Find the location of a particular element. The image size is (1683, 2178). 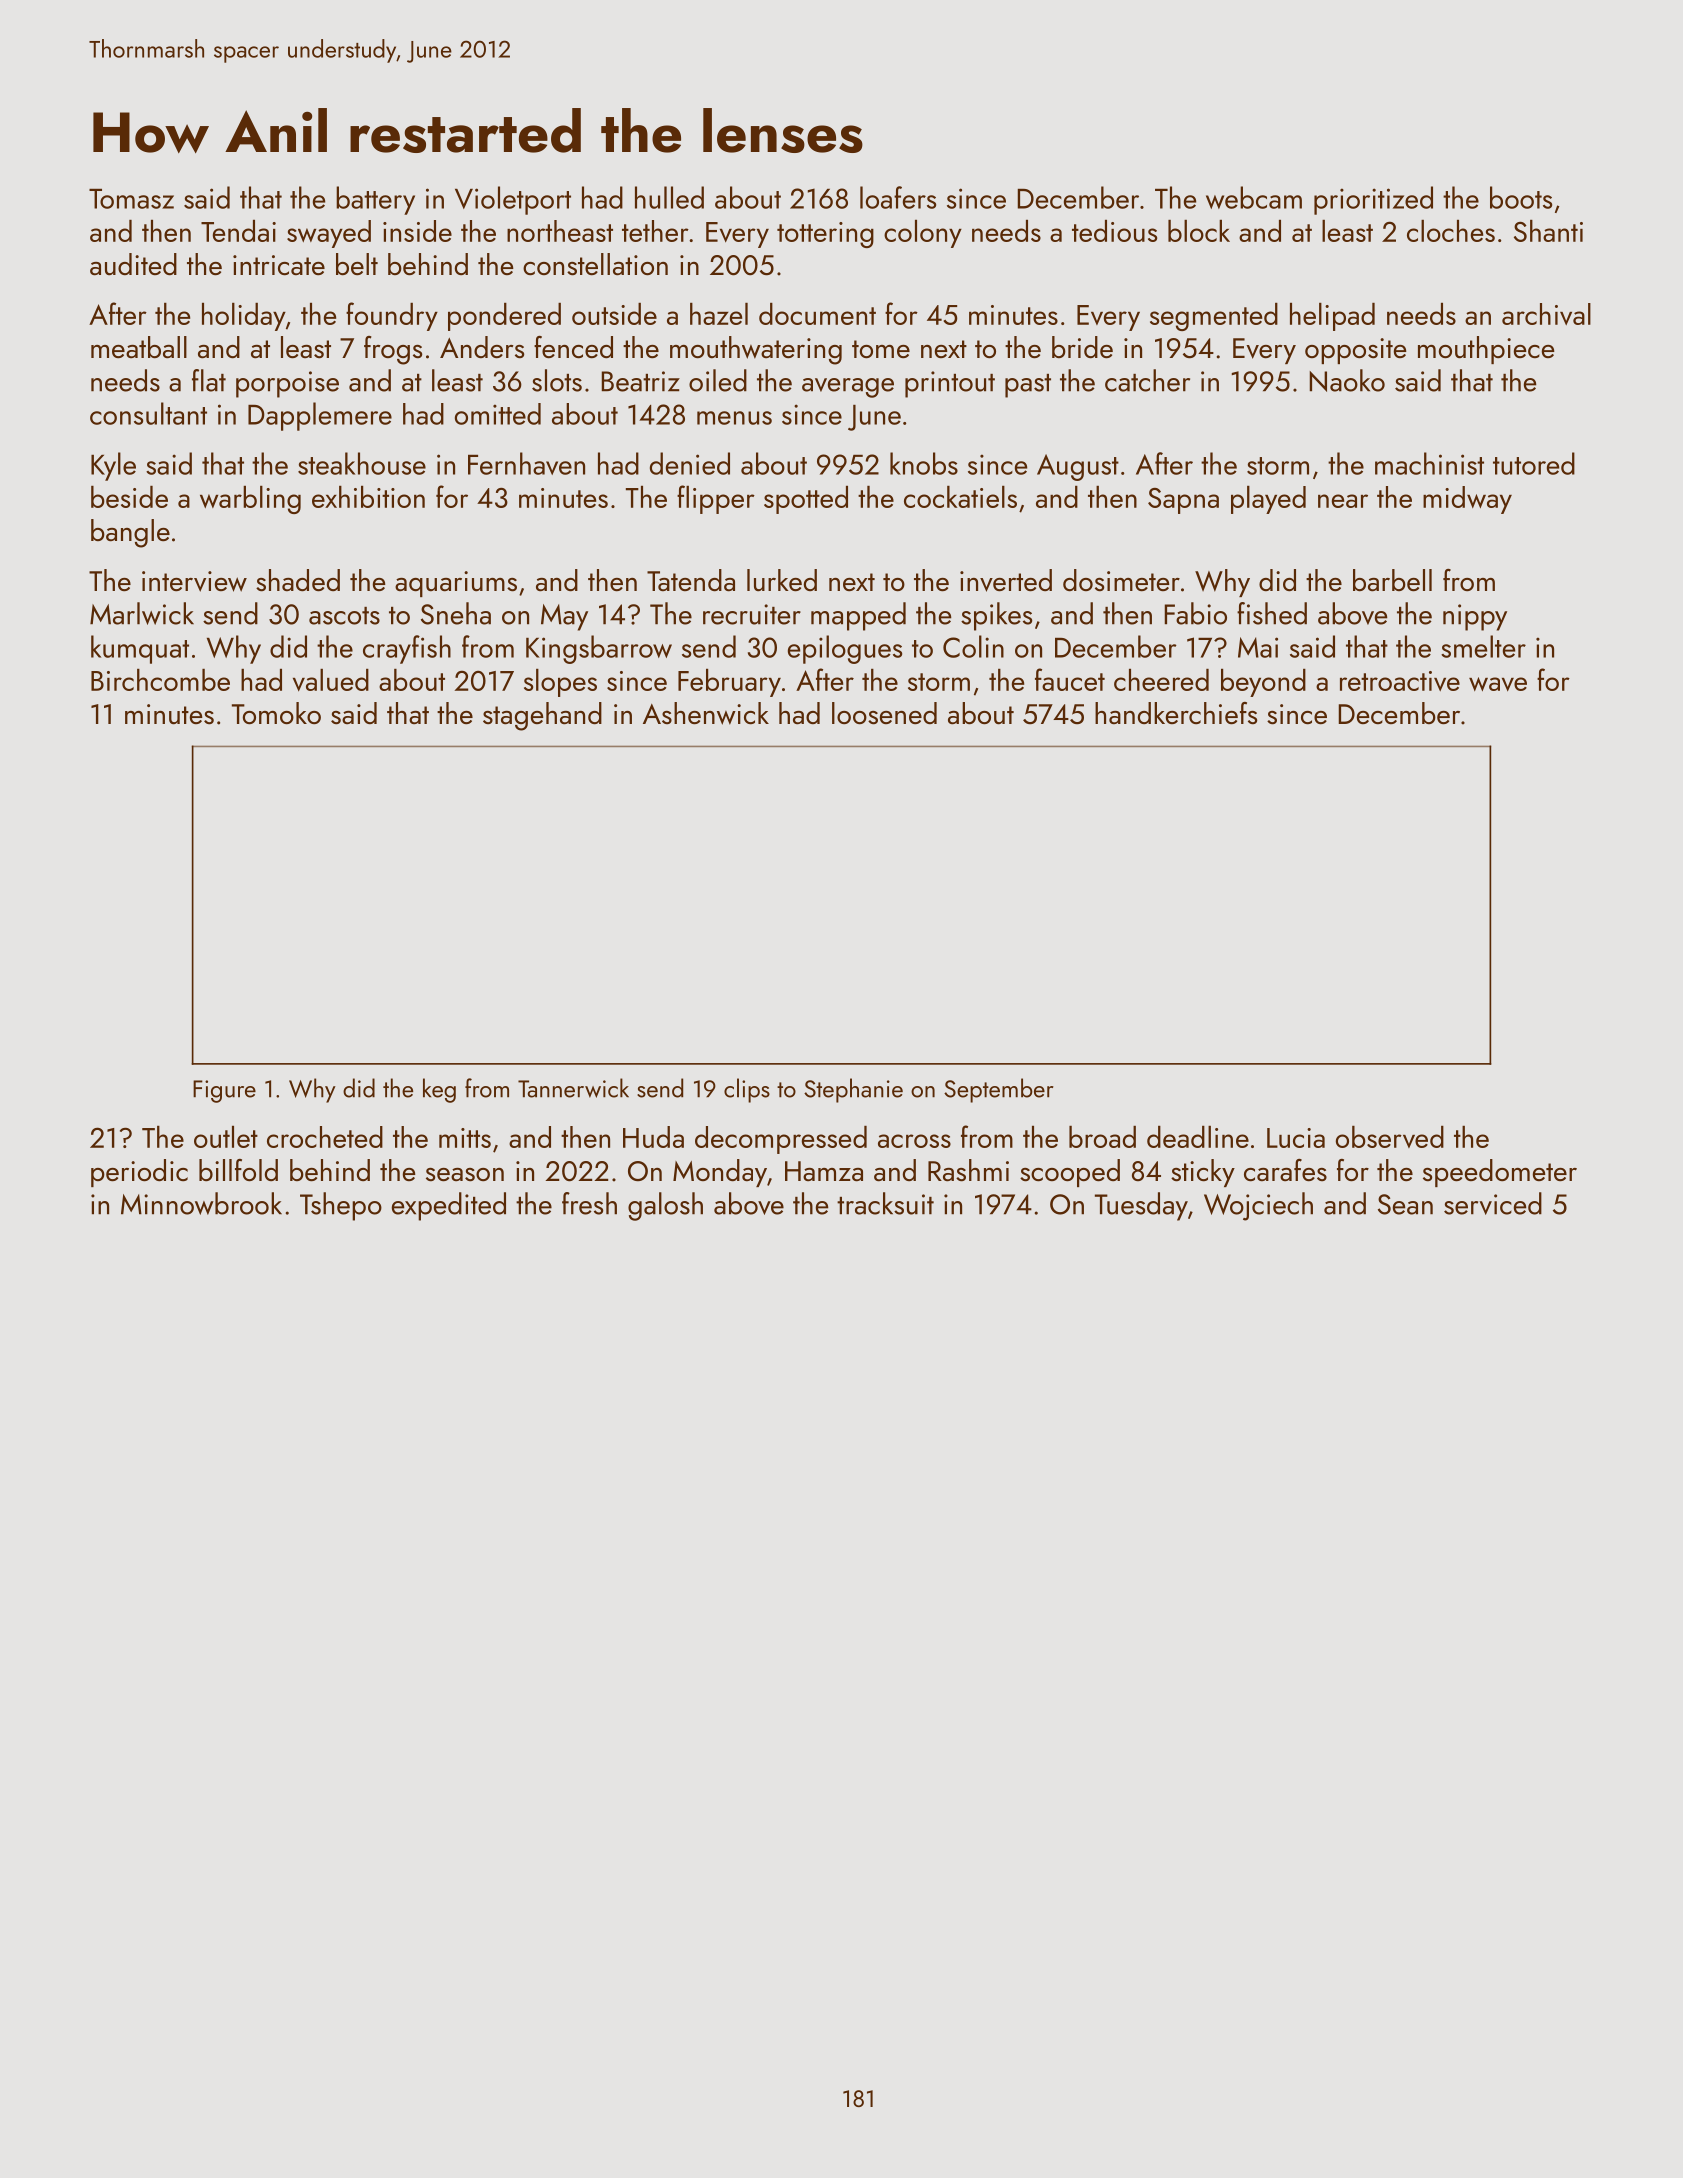

holiday is located at coordinates (244, 317).
